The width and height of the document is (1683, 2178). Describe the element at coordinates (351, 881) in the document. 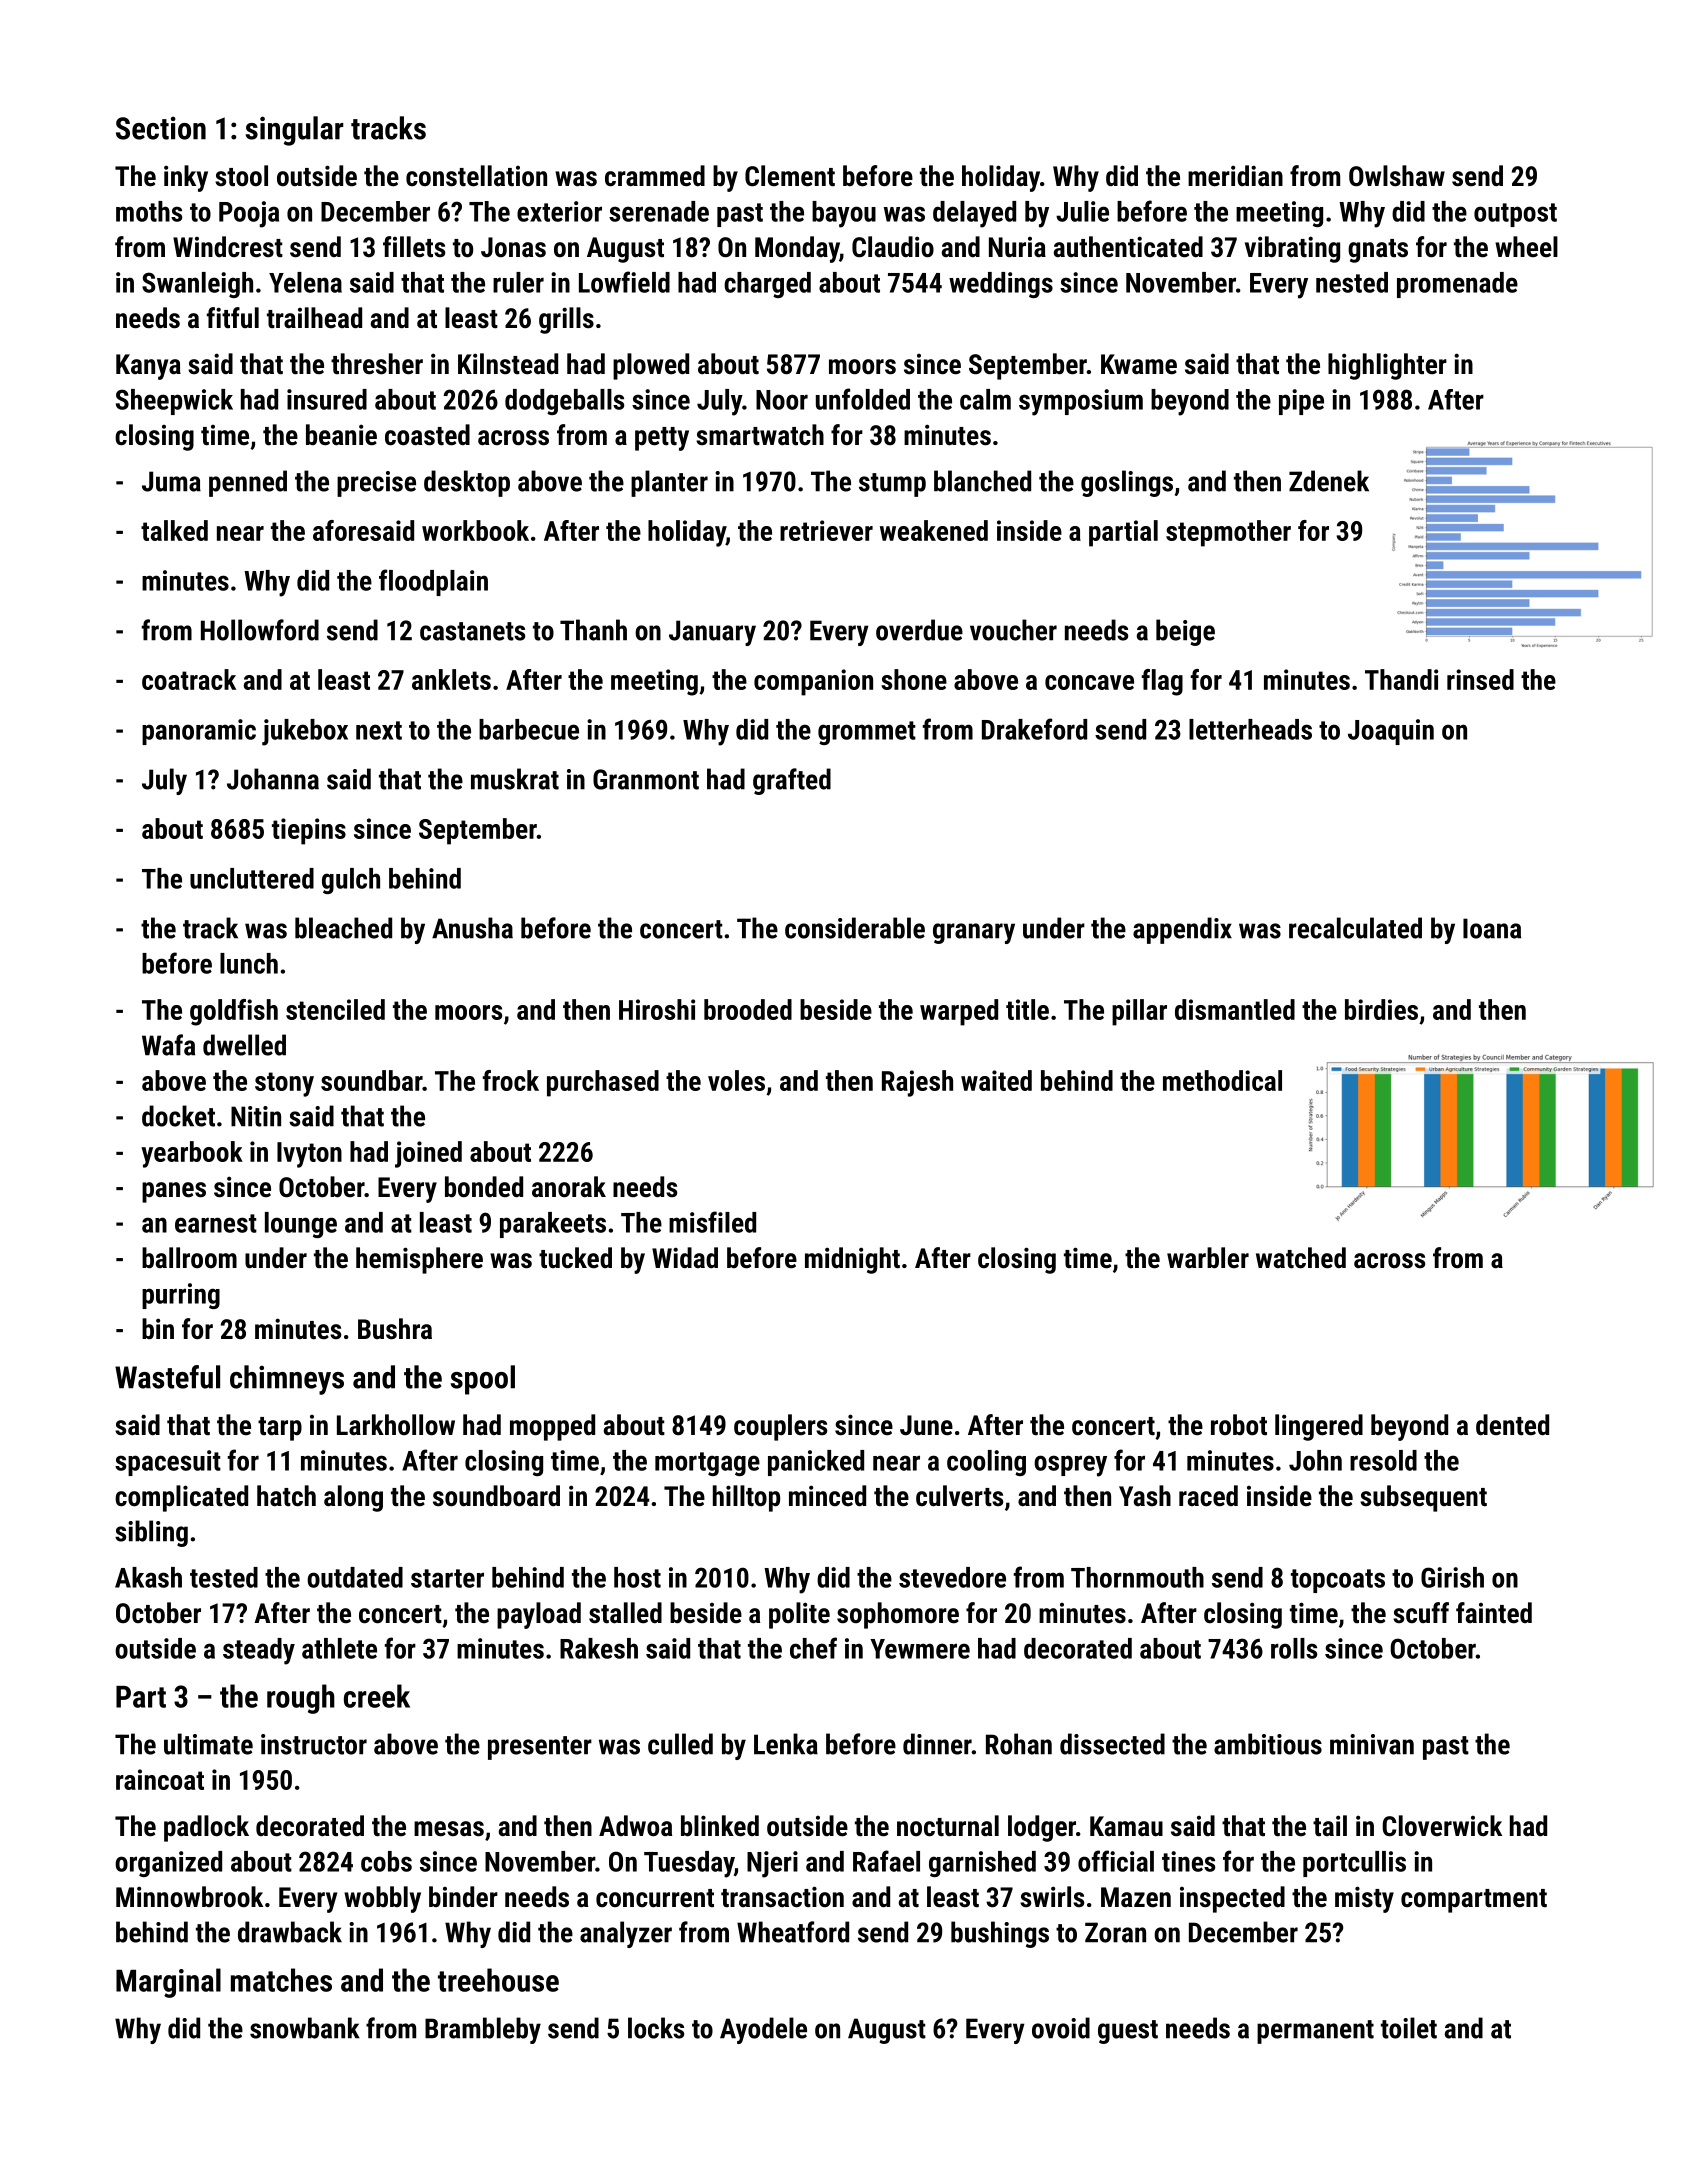

I see `gulch` at that location.
